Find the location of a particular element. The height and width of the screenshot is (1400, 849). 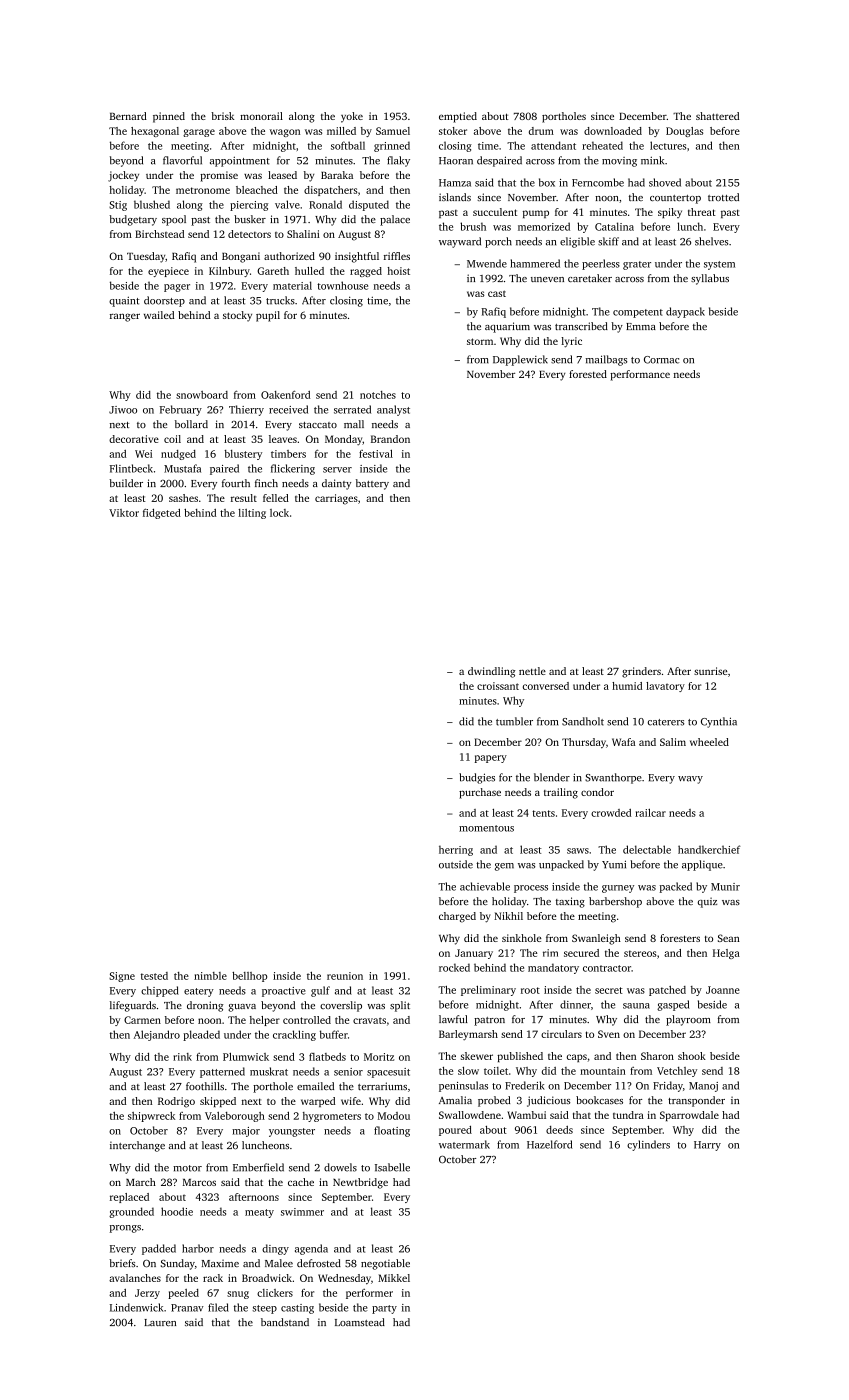

peeled is located at coordinates (183, 1294).
